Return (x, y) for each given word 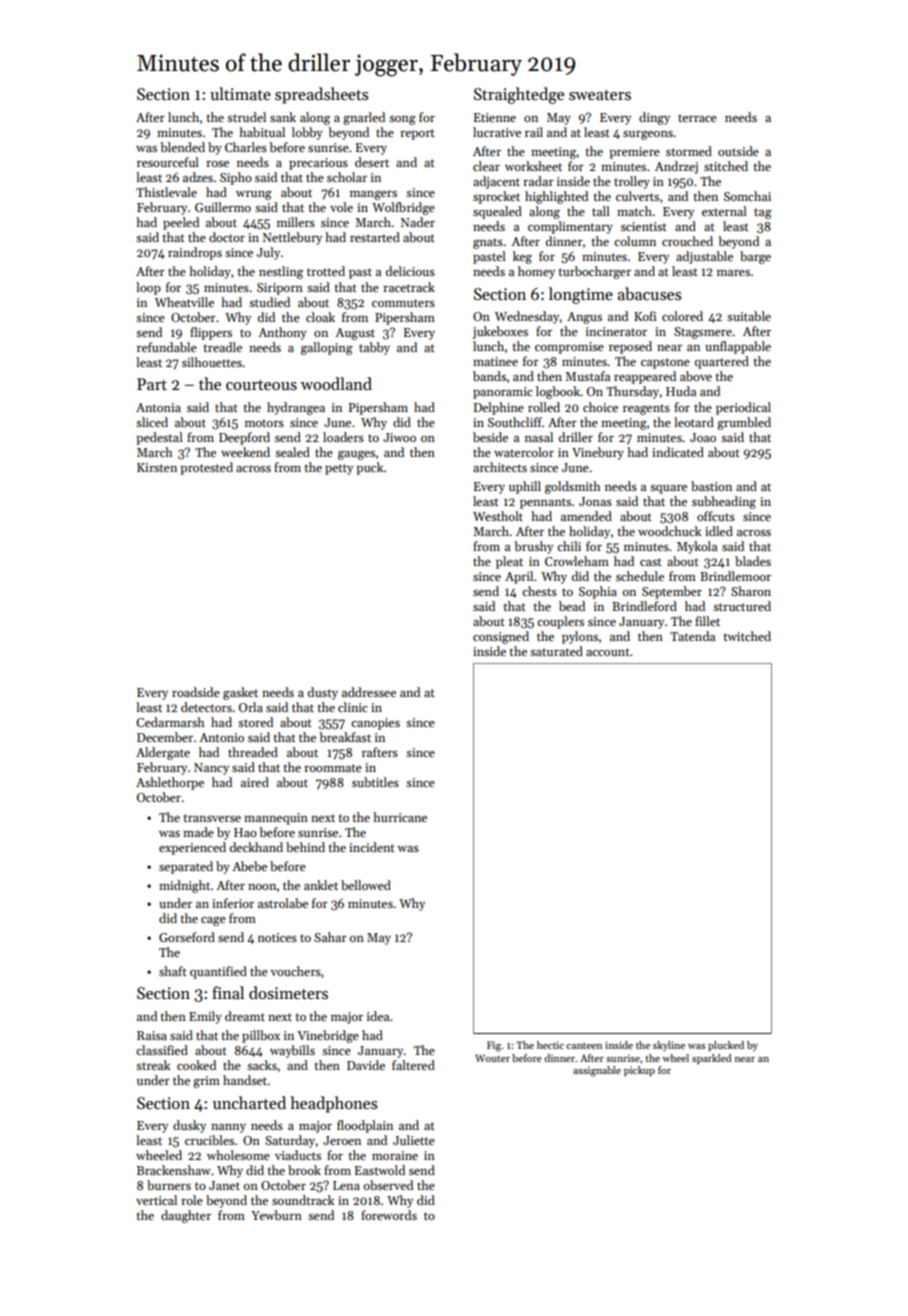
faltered (413, 1065)
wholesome (238, 1155)
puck (370, 468)
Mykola (697, 547)
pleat (509, 562)
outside (738, 151)
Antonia (158, 407)
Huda (681, 391)
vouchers (295, 971)
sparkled (712, 1059)
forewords (389, 1215)
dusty (323, 693)
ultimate (240, 93)
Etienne (495, 117)
